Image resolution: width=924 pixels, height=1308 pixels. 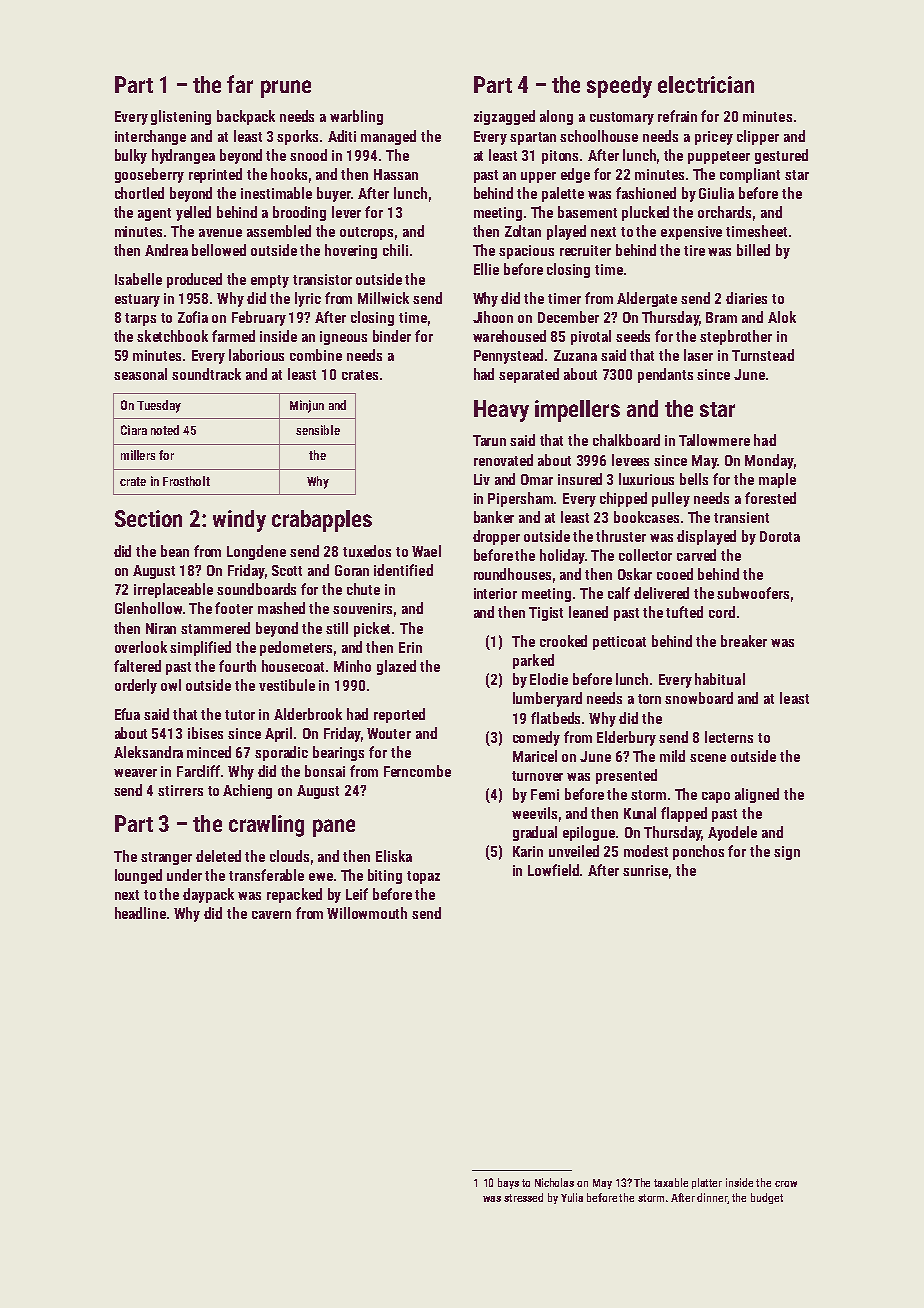 I want to click on taxable, so click(x=671, y=1182).
